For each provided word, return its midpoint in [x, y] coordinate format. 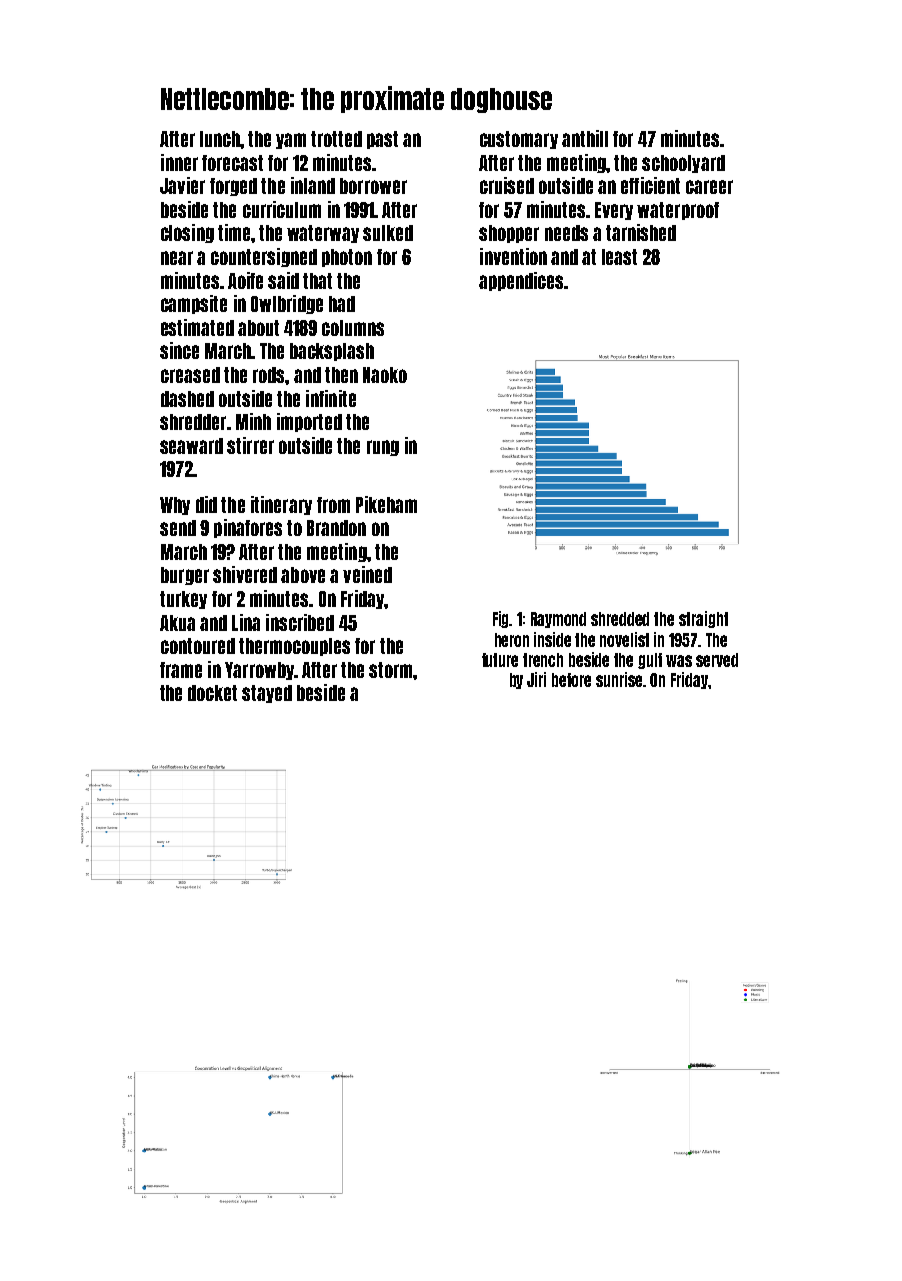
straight [703, 619]
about [258, 328]
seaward [191, 446]
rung [383, 448]
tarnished [641, 232]
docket [212, 693]
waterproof [678, 211]
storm [390, 670]
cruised [507, 185]
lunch [220, 139]
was [679, 661]
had [342, 304]
